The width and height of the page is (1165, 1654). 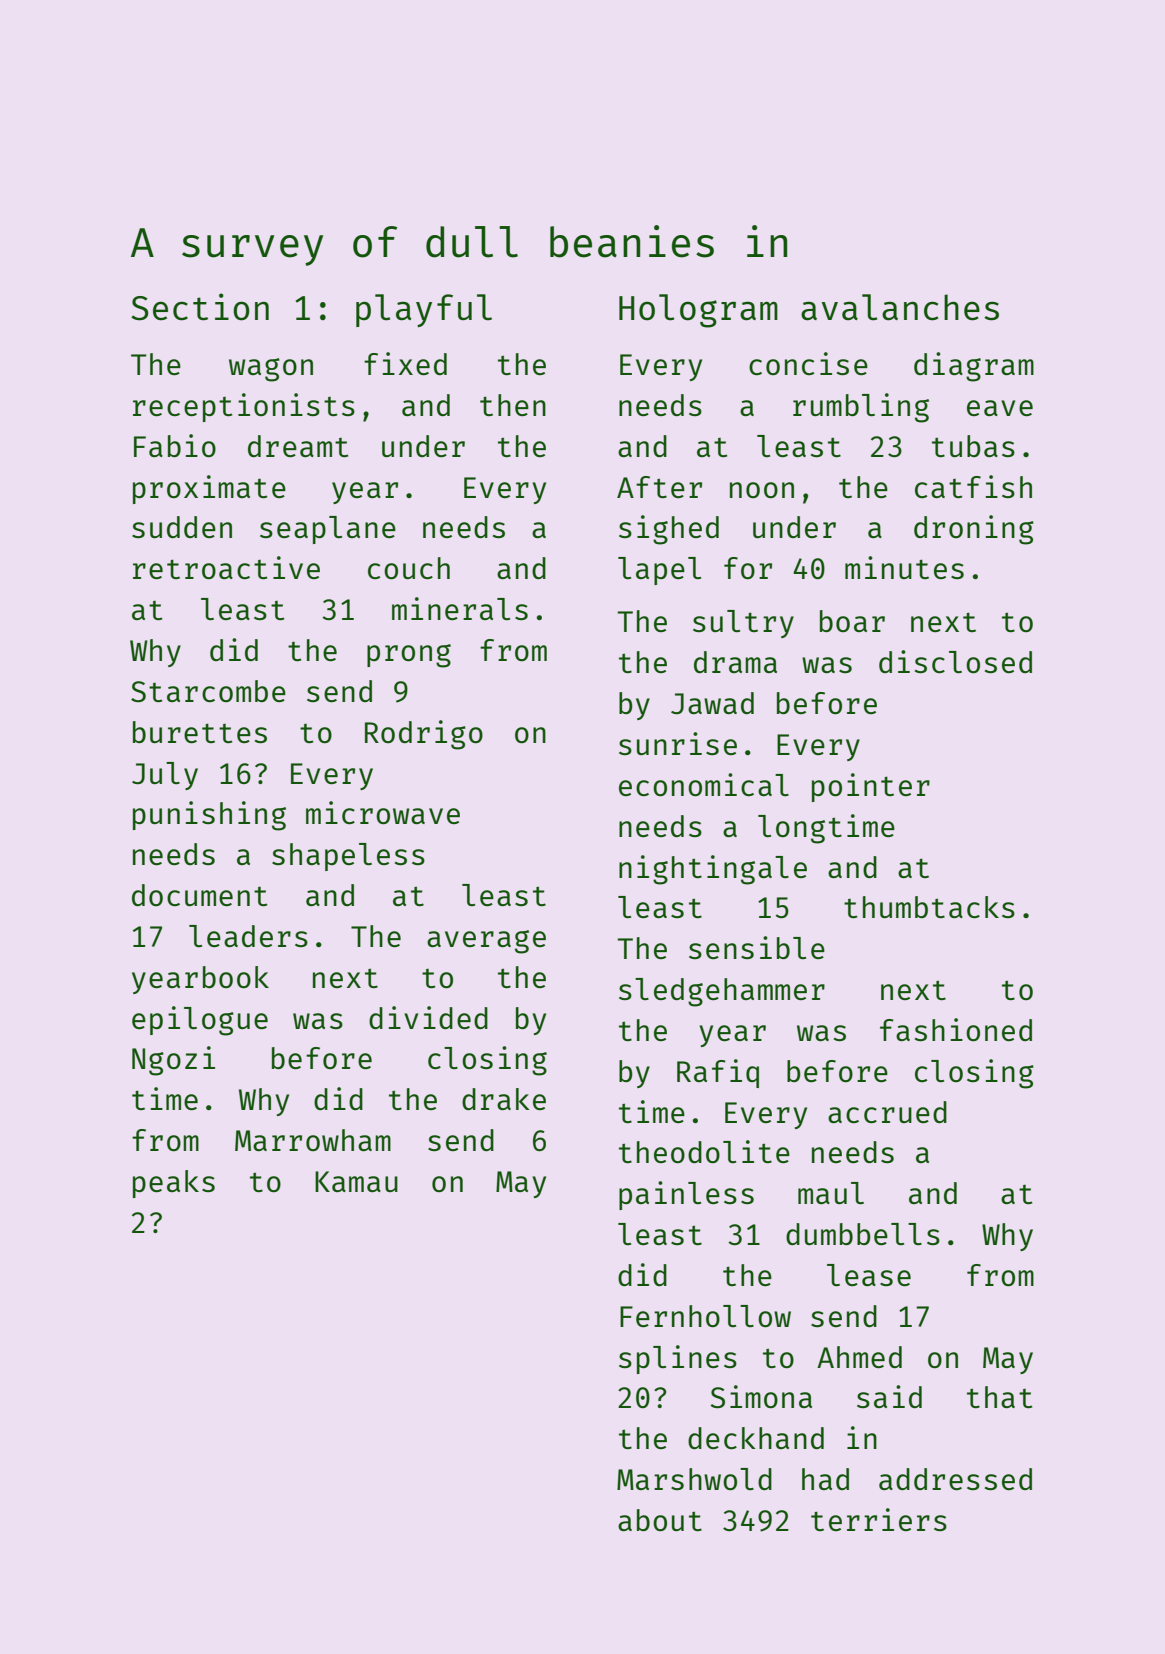 What do you see at coordinates (900, 307) in the page?
I see `avalanches` at bounding box center [900, 307].
